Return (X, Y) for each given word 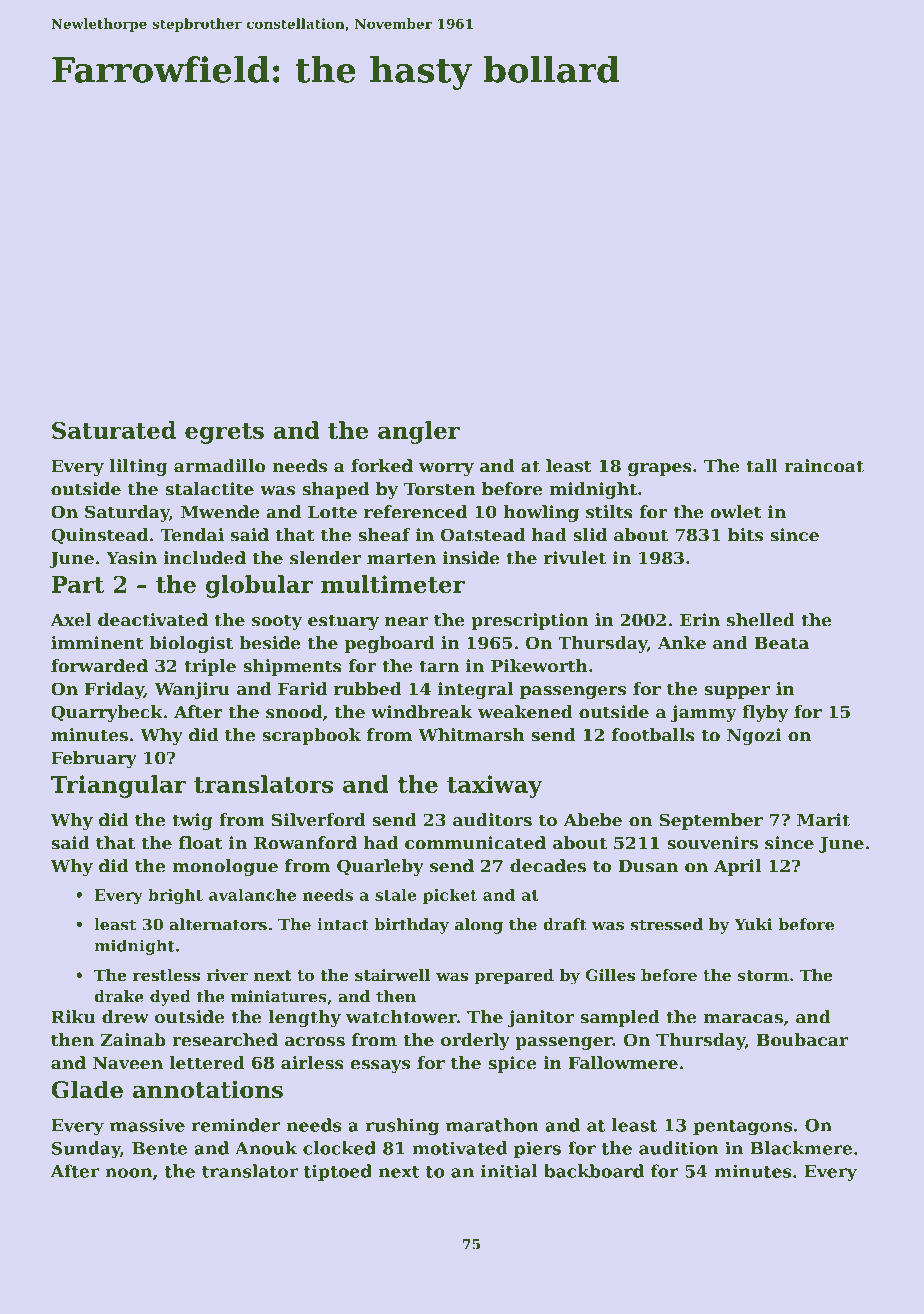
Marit (823, 820)
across (315, 1042)
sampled (620, 1018)
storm (763, 975)
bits (745, 535)
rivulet (575, 558)
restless (166, 975)
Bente (159, 1148)
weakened (525, 712)
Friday (114, 690)
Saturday (127, 513)
